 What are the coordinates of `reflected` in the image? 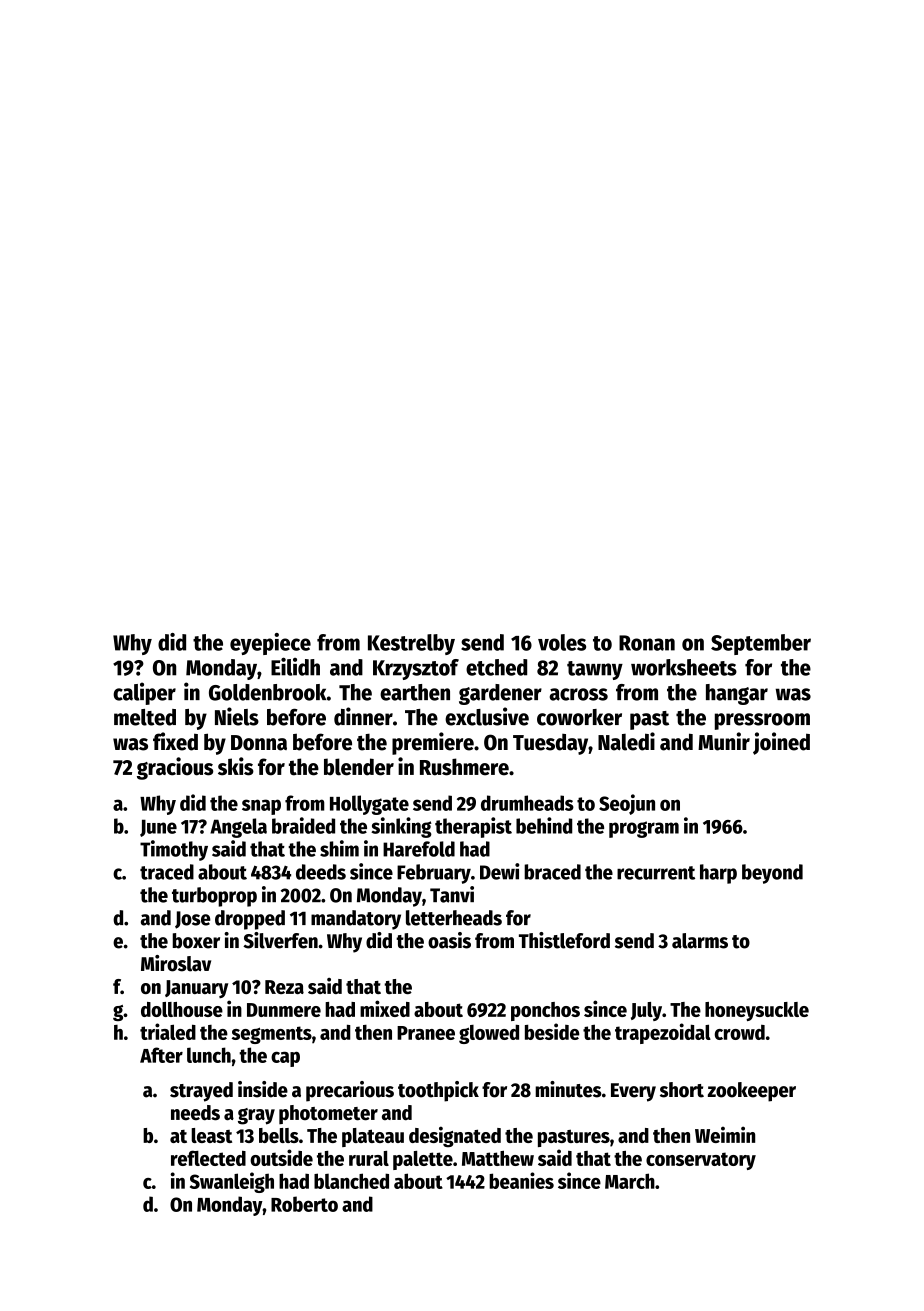 It's located at (208, 1158).
